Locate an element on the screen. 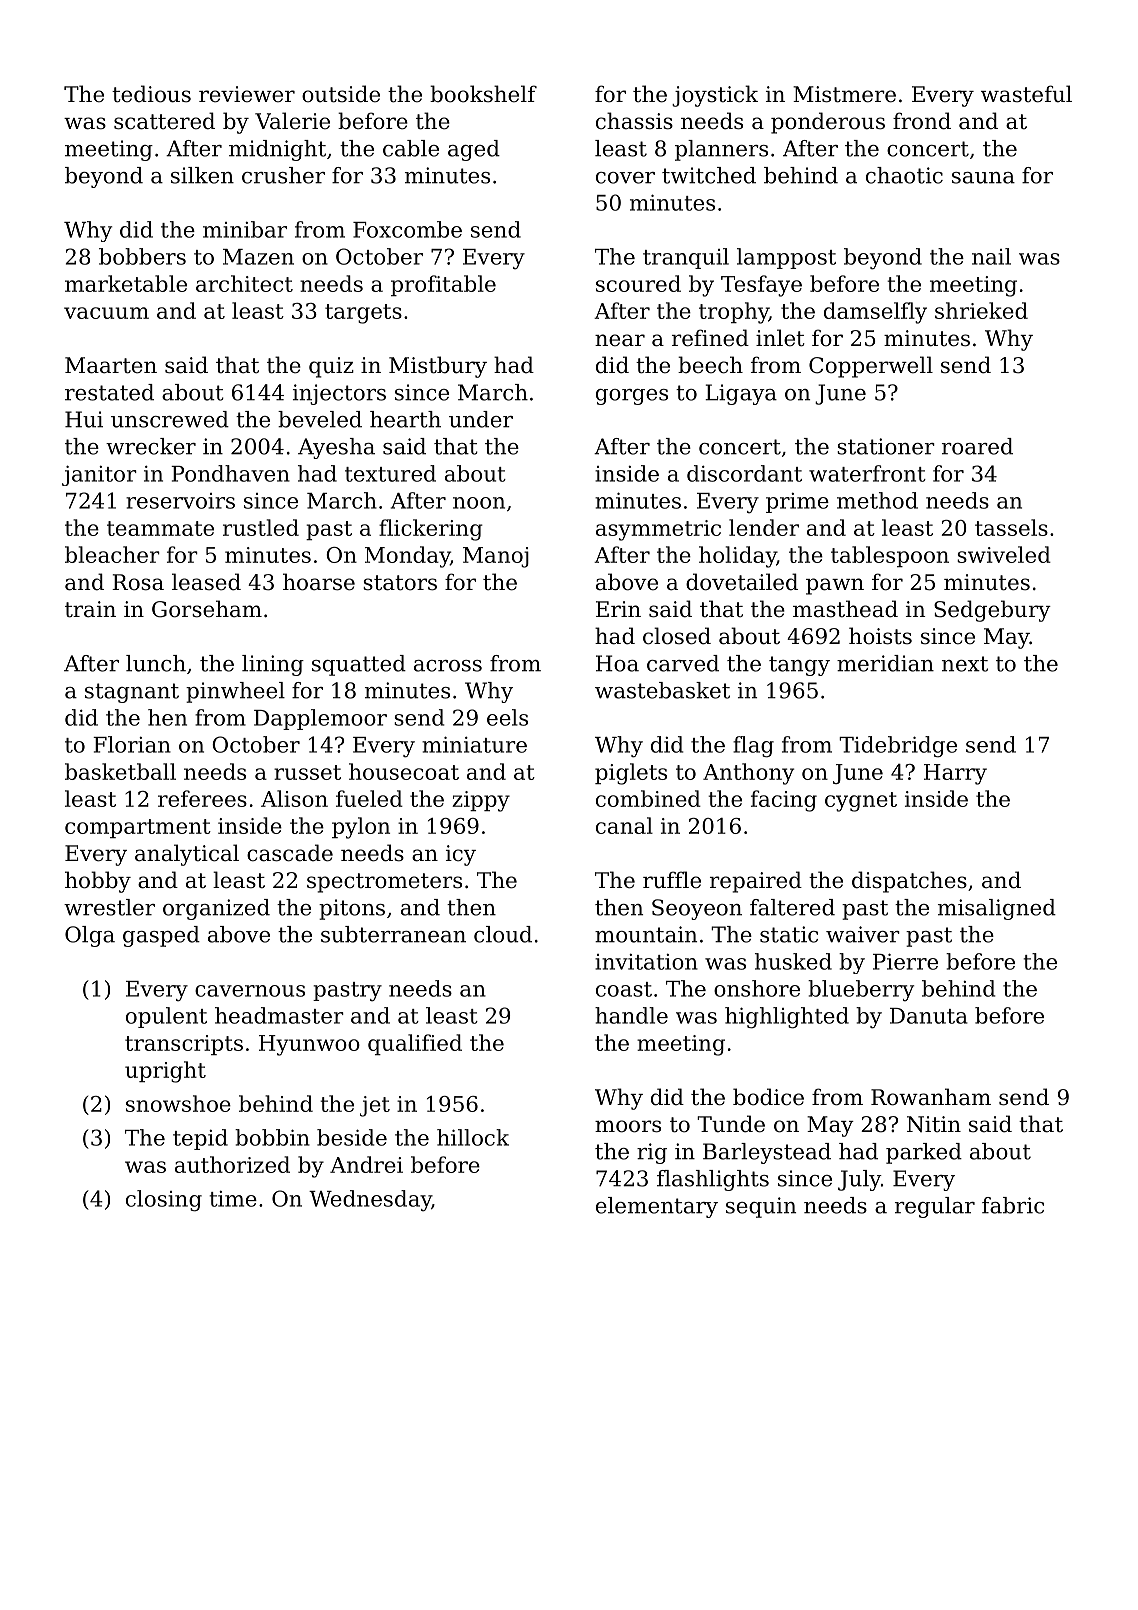 The width and height of the screenshot is (1138, 1610). nail is located at coordinates (991, 256).
